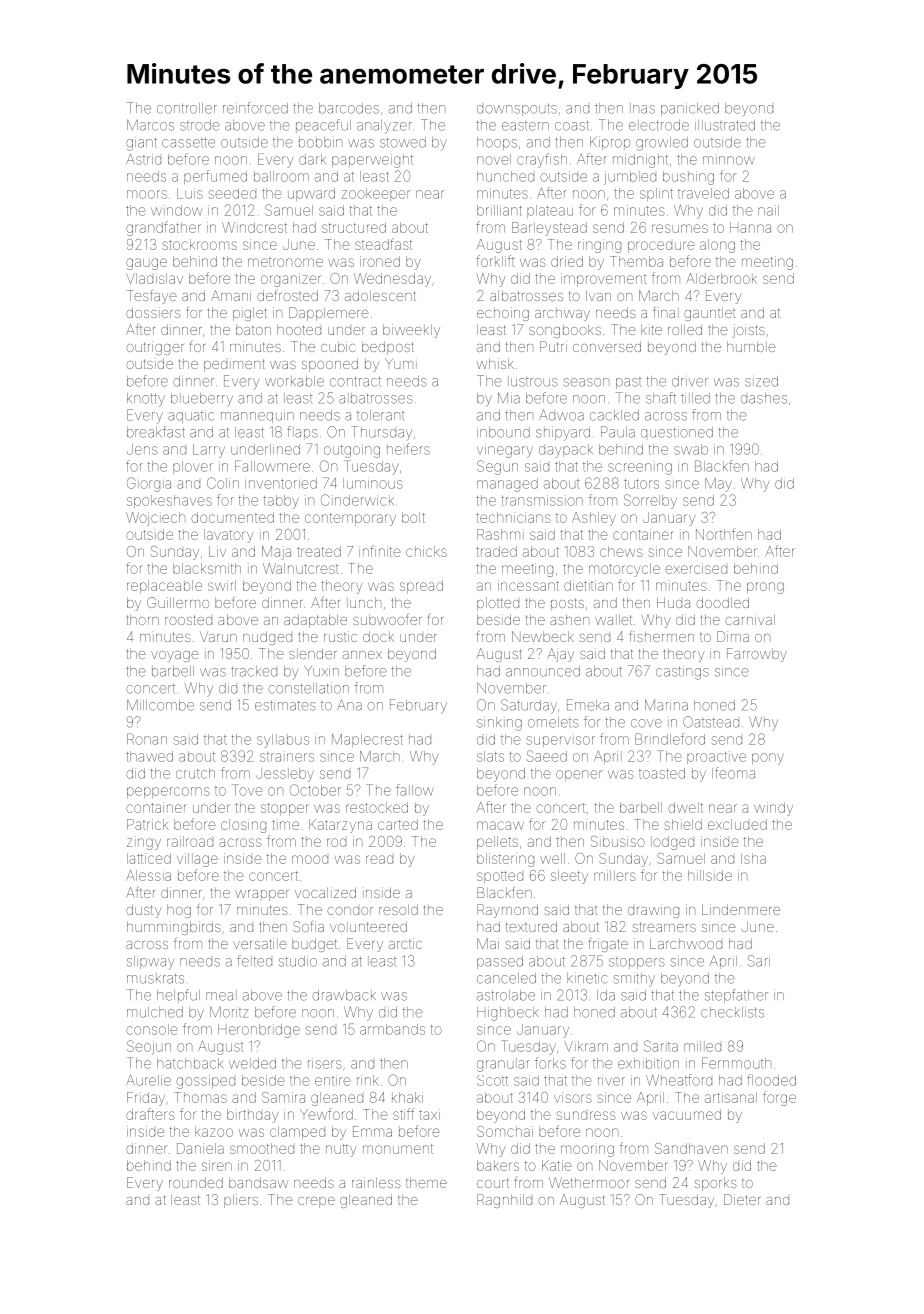  I want to click on smithy, so click(634, 980).
